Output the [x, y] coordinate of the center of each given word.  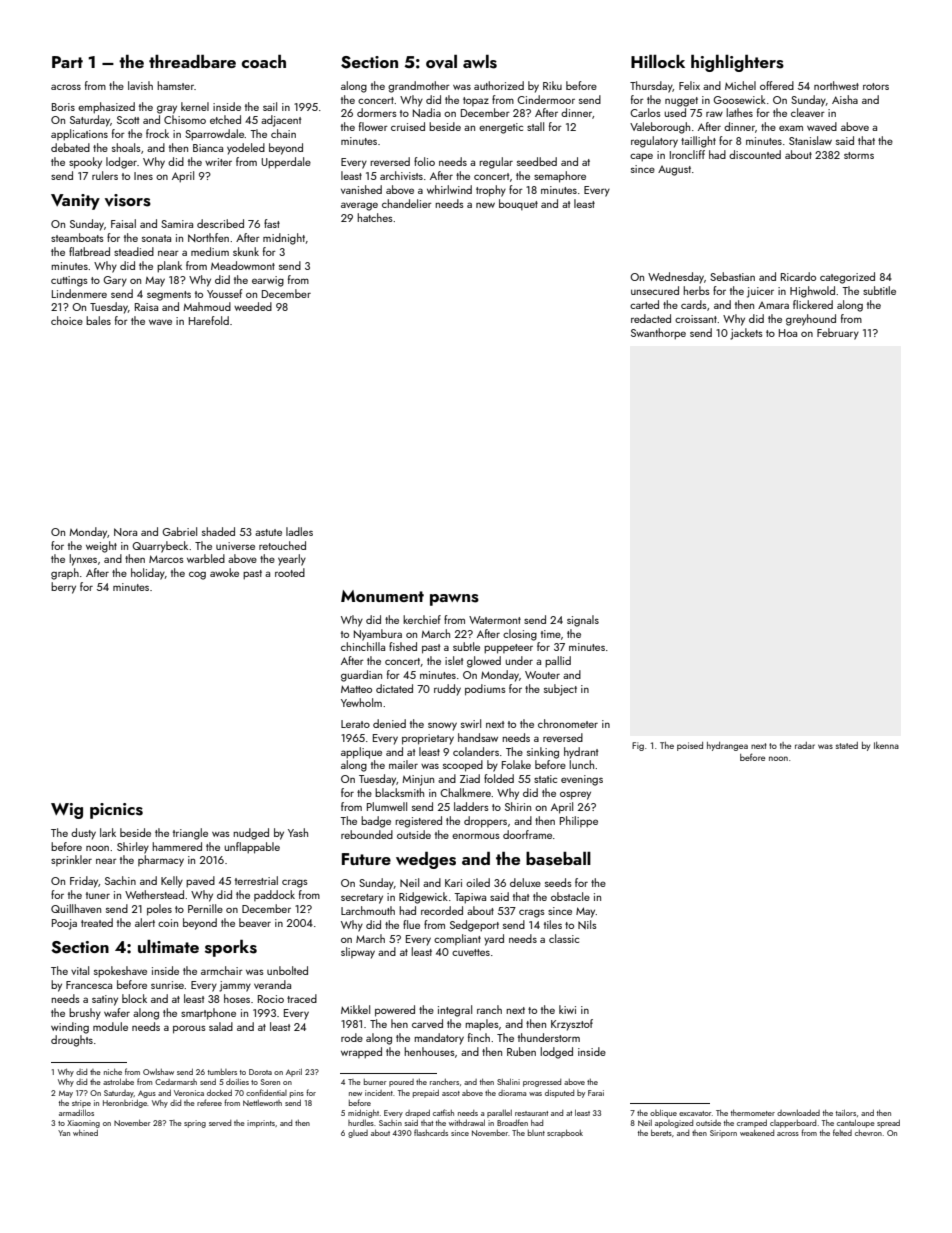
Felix [689, 85]
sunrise [168, 985]
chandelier [407, 203]
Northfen [208, 237]
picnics [116, 811]
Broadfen [512, 1122]
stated [847, 745]
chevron [868, 1133]
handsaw [478, 737]
